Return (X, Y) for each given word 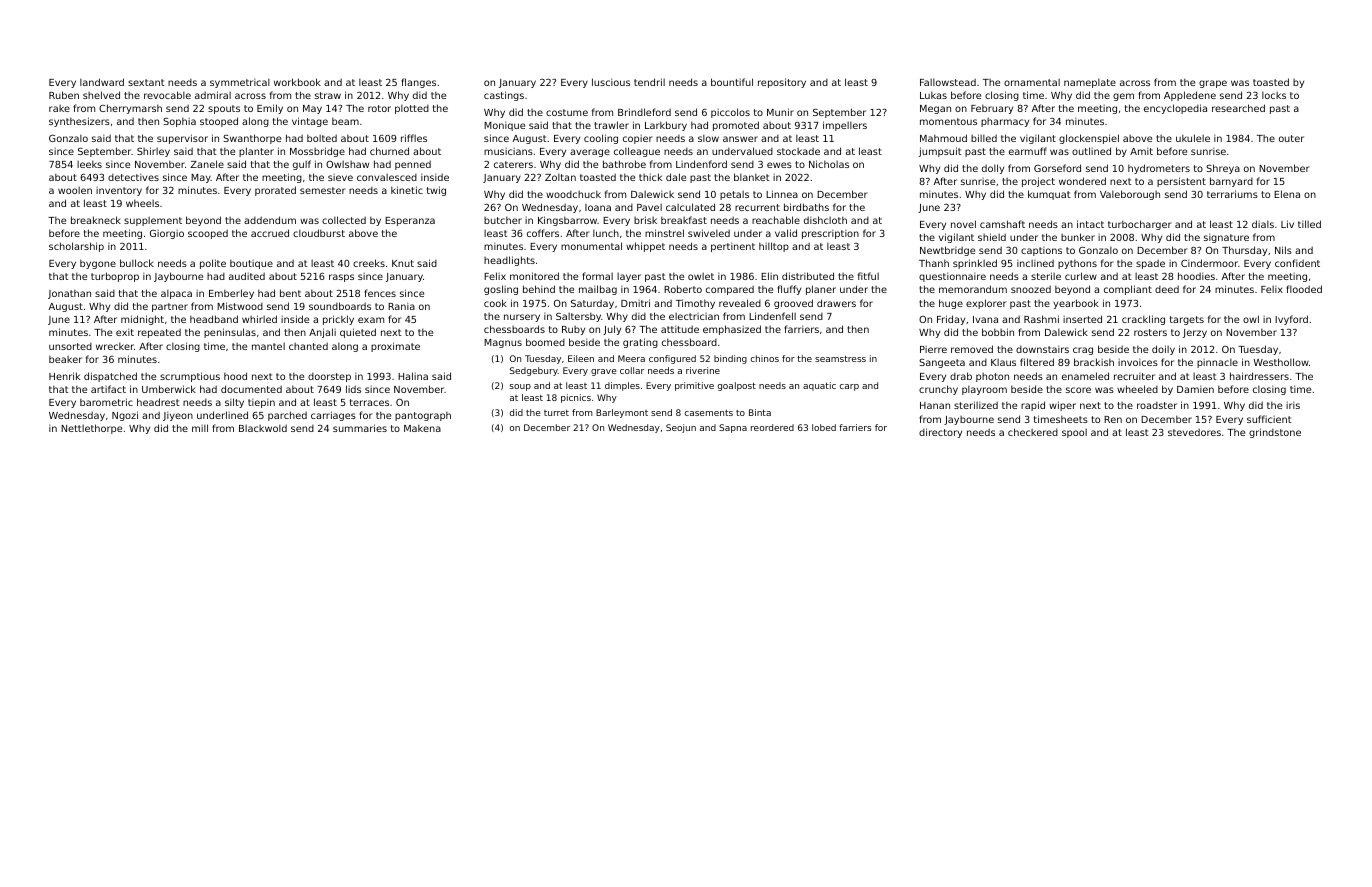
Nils (1283, 250)
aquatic (819, 386)
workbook (297, 82)
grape (1213, 84)
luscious (611, 82)
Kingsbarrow (567, 221)
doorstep (329, 377)
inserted (1082, 319)
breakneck (96, 220)
